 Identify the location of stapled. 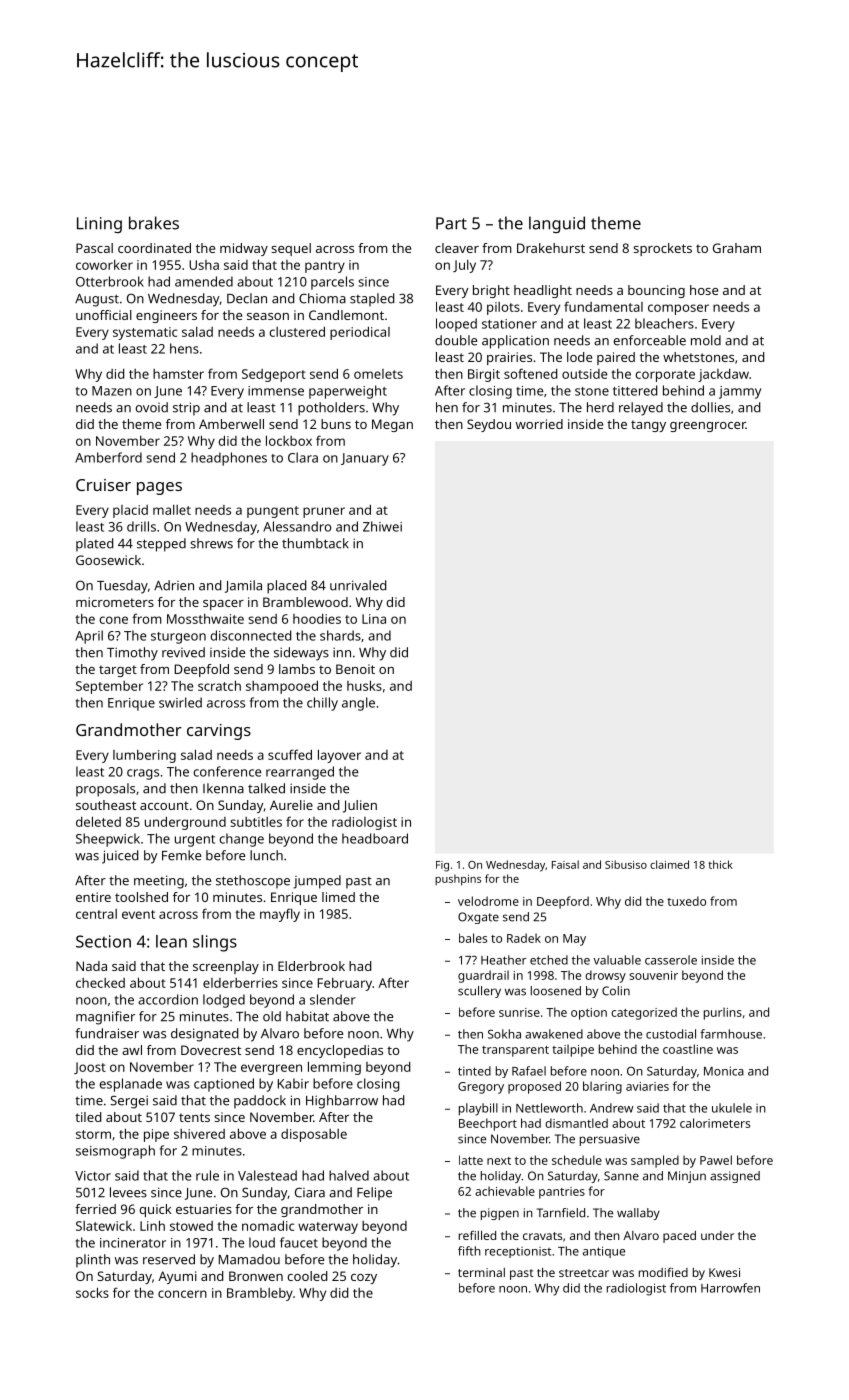
(372, 300).
